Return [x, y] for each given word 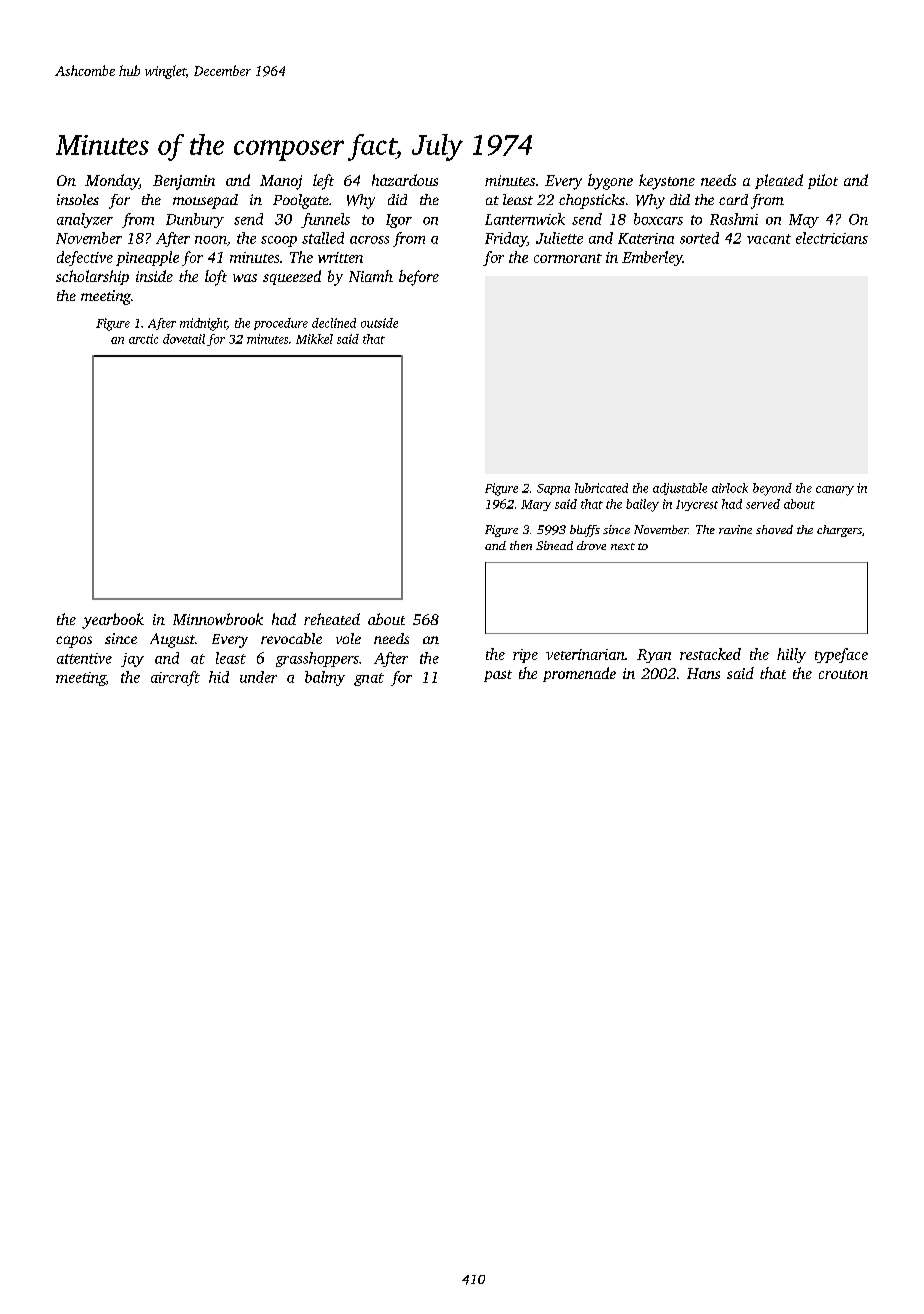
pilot [823, 181]
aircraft [175, 678]
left [323, 182]
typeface [841, 655]
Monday [112, 182]
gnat [369, 679]
